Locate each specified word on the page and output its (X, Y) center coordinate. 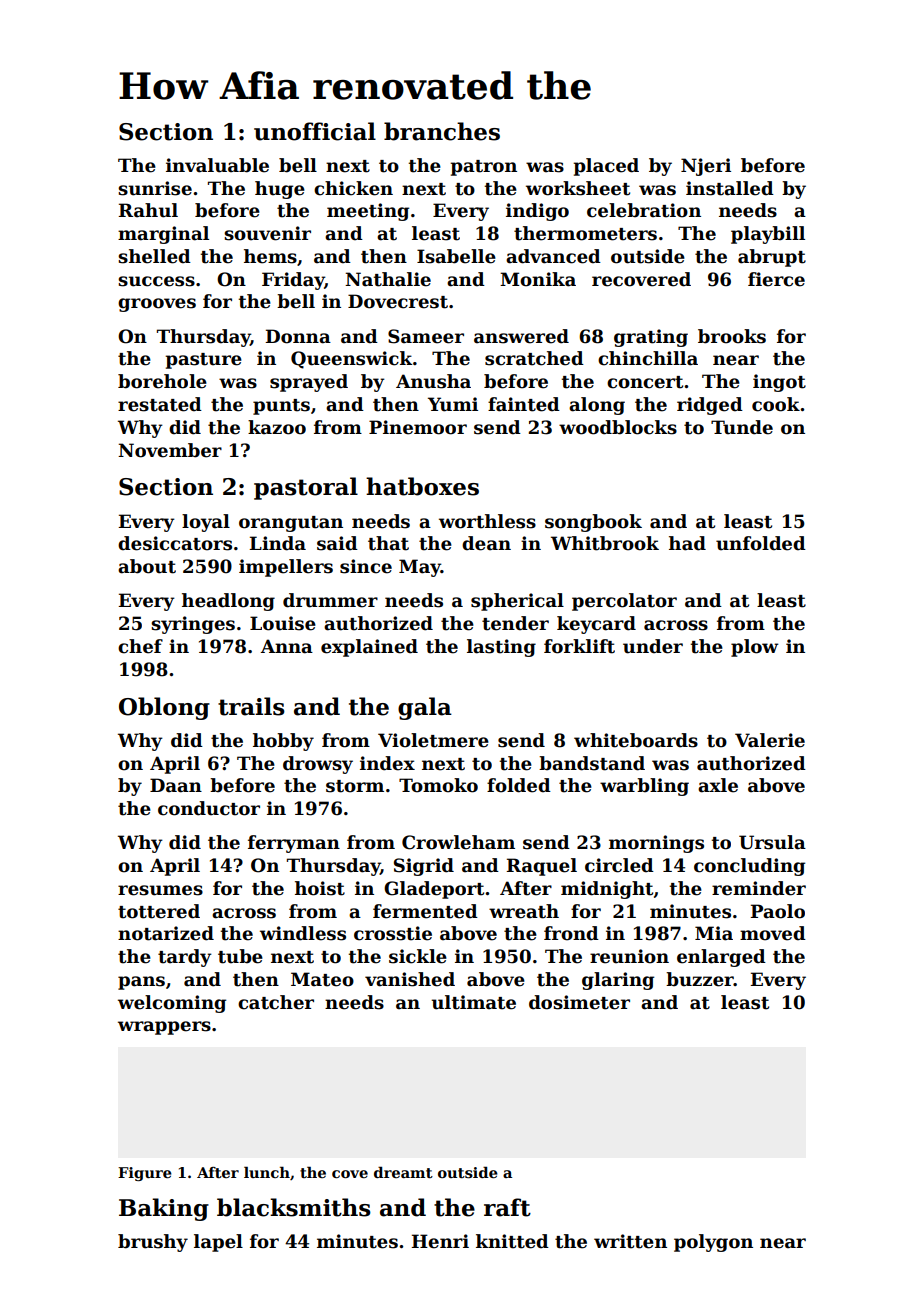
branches (442, 131)
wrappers (164, 1028)
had (687, 543)
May (420, 568)
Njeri (706, 167)
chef (140, 646)
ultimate (473, 1002)
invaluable (217, 165)
